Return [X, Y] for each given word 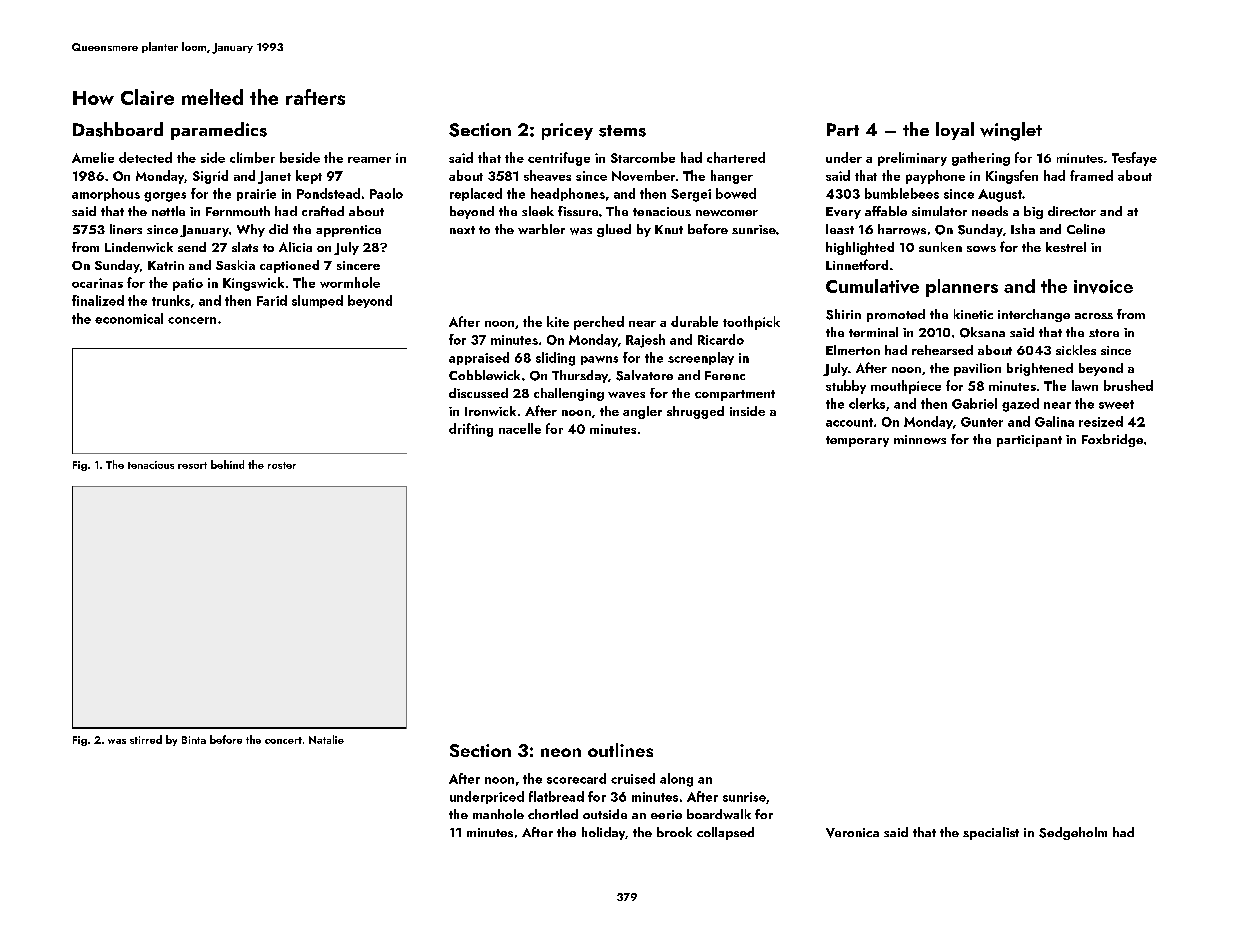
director [1072, 211]
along [676, 780]
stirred [146, 739]
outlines [620, 750]
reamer [369, 160]
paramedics [219, 131]
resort [192, 465]
